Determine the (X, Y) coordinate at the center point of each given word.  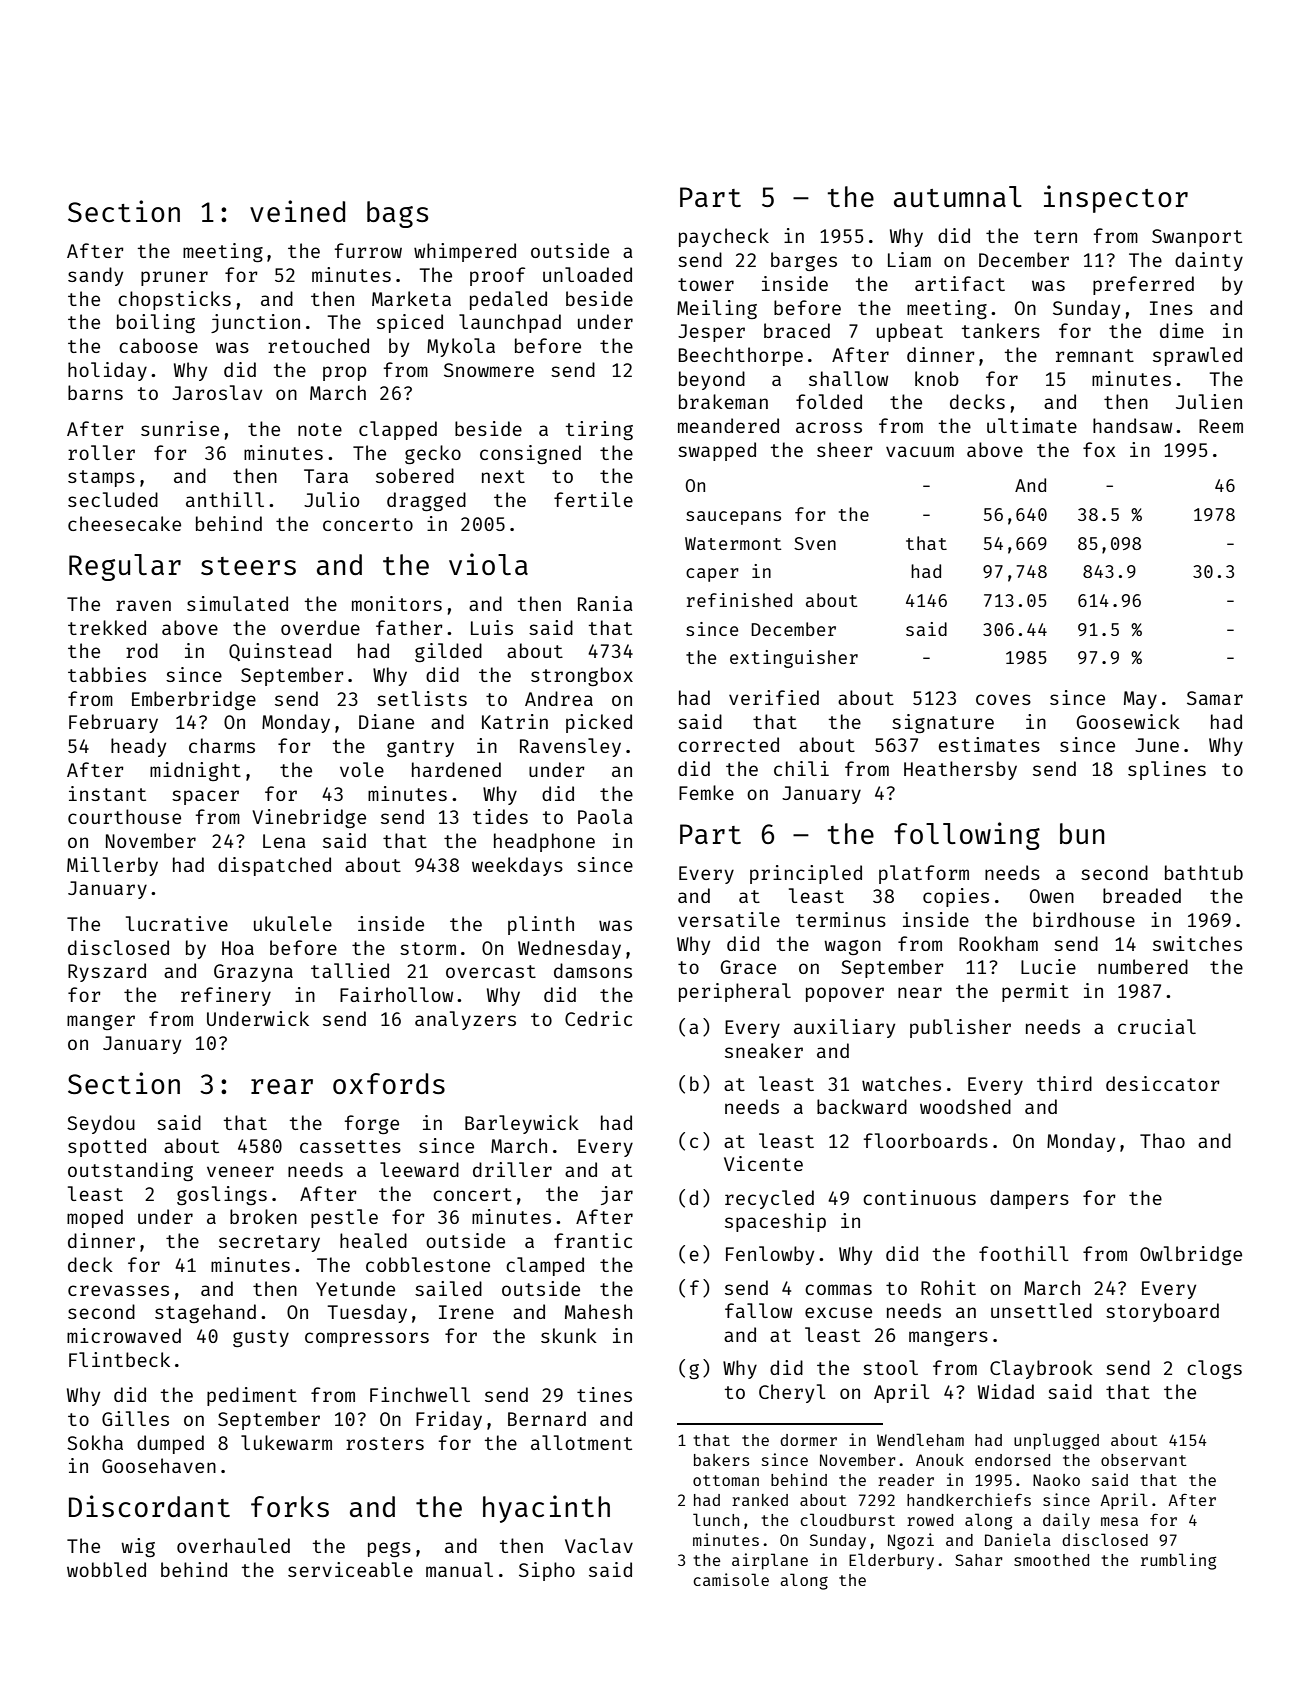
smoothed (1051, 1560)
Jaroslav (217, 392)
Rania (605, 603)
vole (362, 769)
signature (943, 723)
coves (1003, 699)
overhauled (233, 1545)
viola (488, 564)
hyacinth (546, 1509)
